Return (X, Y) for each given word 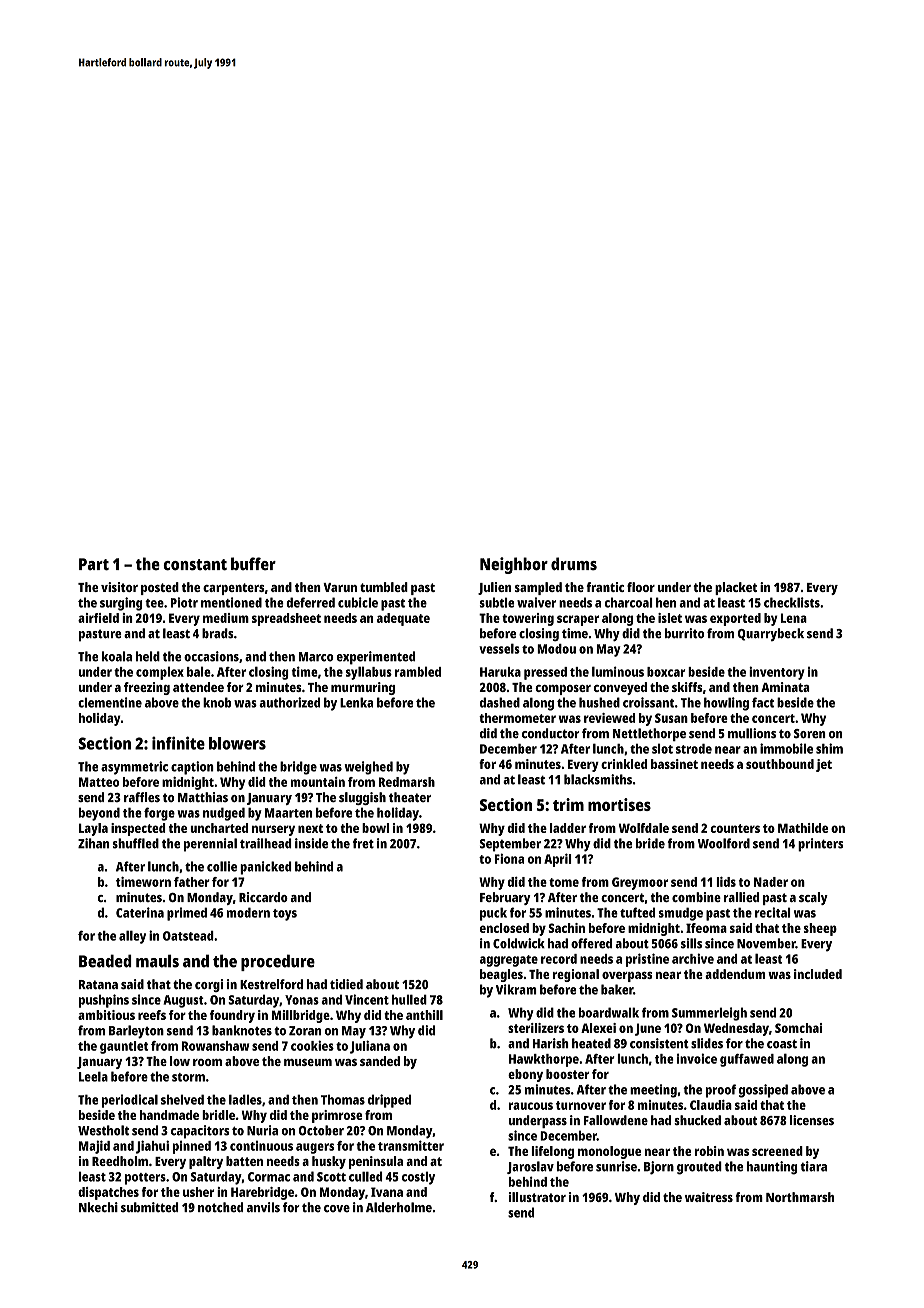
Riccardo (263, 897)
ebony (525, 1075)
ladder (568, 828)
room (207, 1062)
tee (154, 603)
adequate (403, 619)
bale (199, 671)
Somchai (798, 1028)
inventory (777, 673)
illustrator (537, 1197)
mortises (619, 804)
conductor (551, 733)
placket (736, 588)
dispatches (108, 1193)
